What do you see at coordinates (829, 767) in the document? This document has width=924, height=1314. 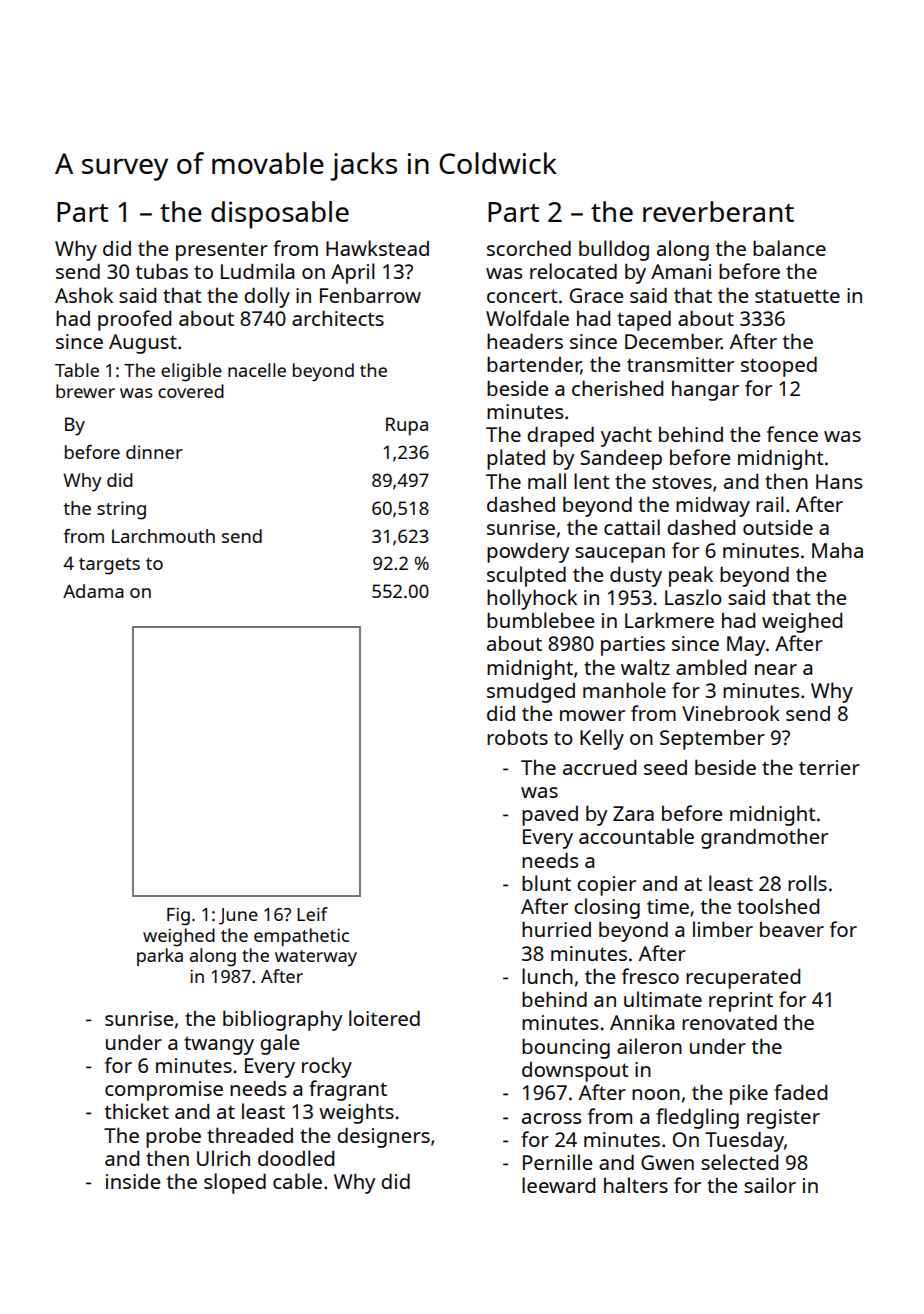 I see `terrier` at bounding box center [829, 767].
